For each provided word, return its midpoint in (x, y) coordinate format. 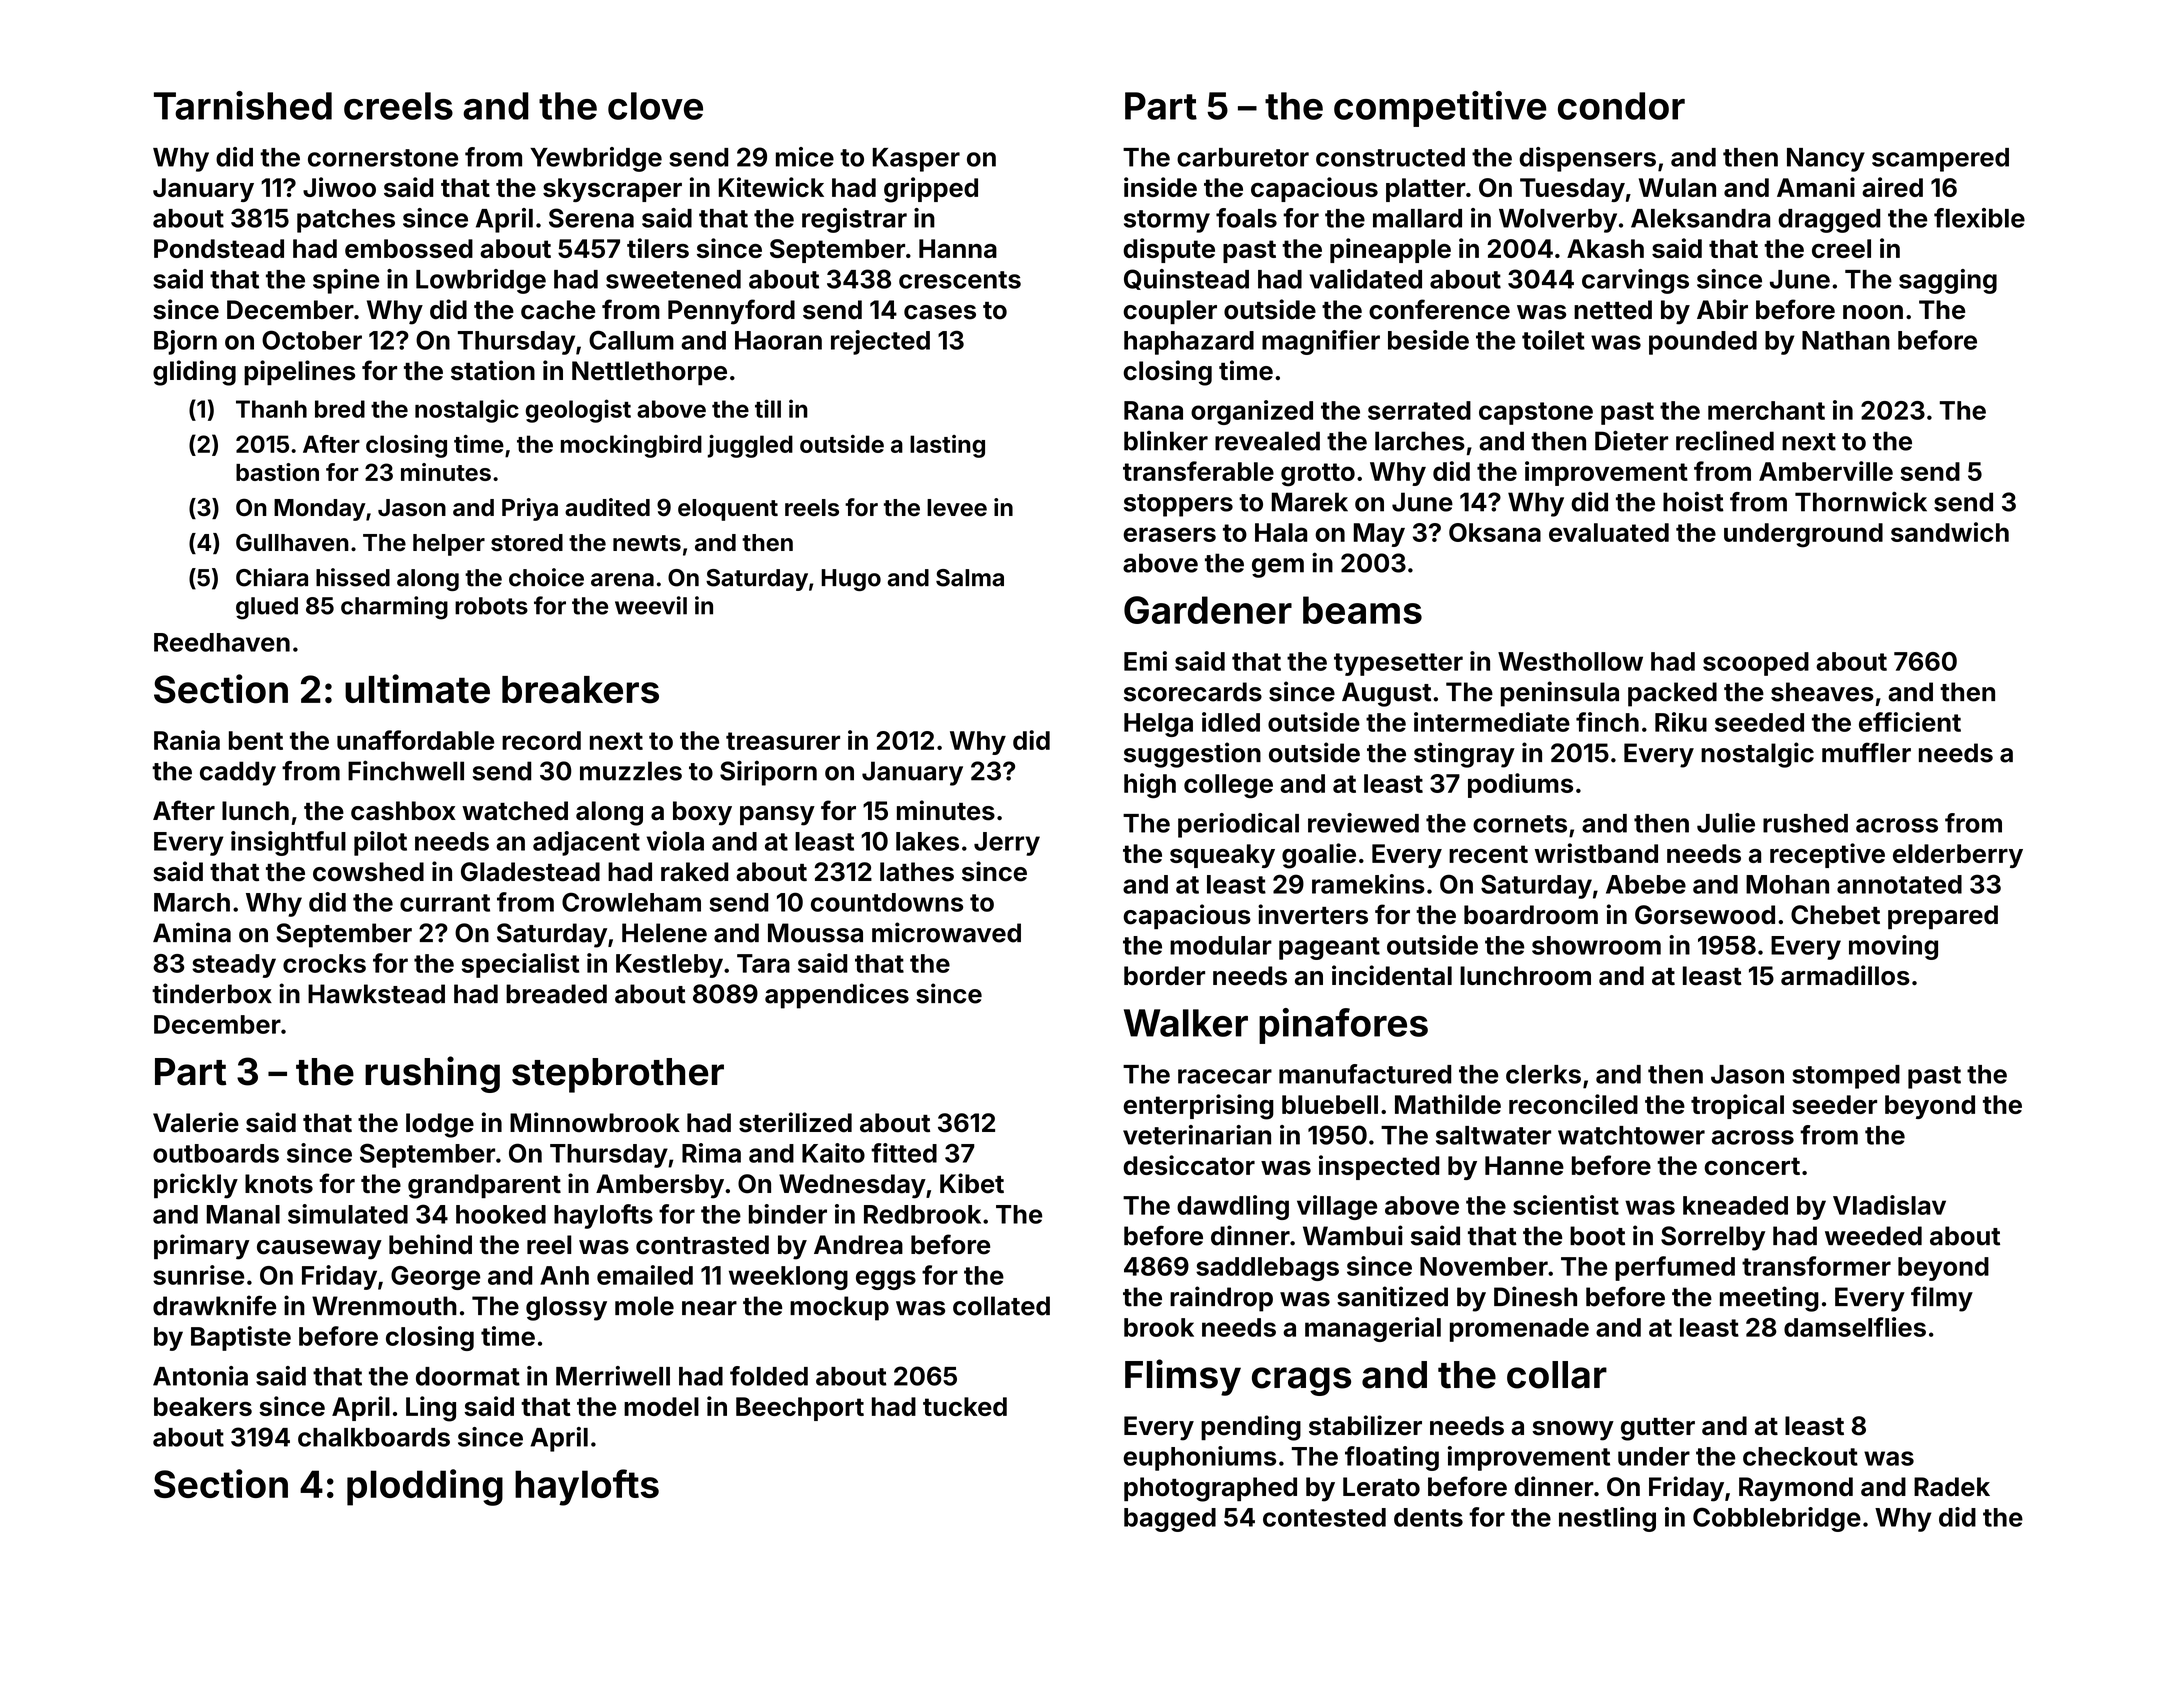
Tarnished (243, 105)
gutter (1658, 1429)
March (192, 902)
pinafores (1343, 1026)
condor (1621, 106)
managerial (1373, 1329)
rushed (1805, 823)
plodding (425, 1487)
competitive (1440, 109)
